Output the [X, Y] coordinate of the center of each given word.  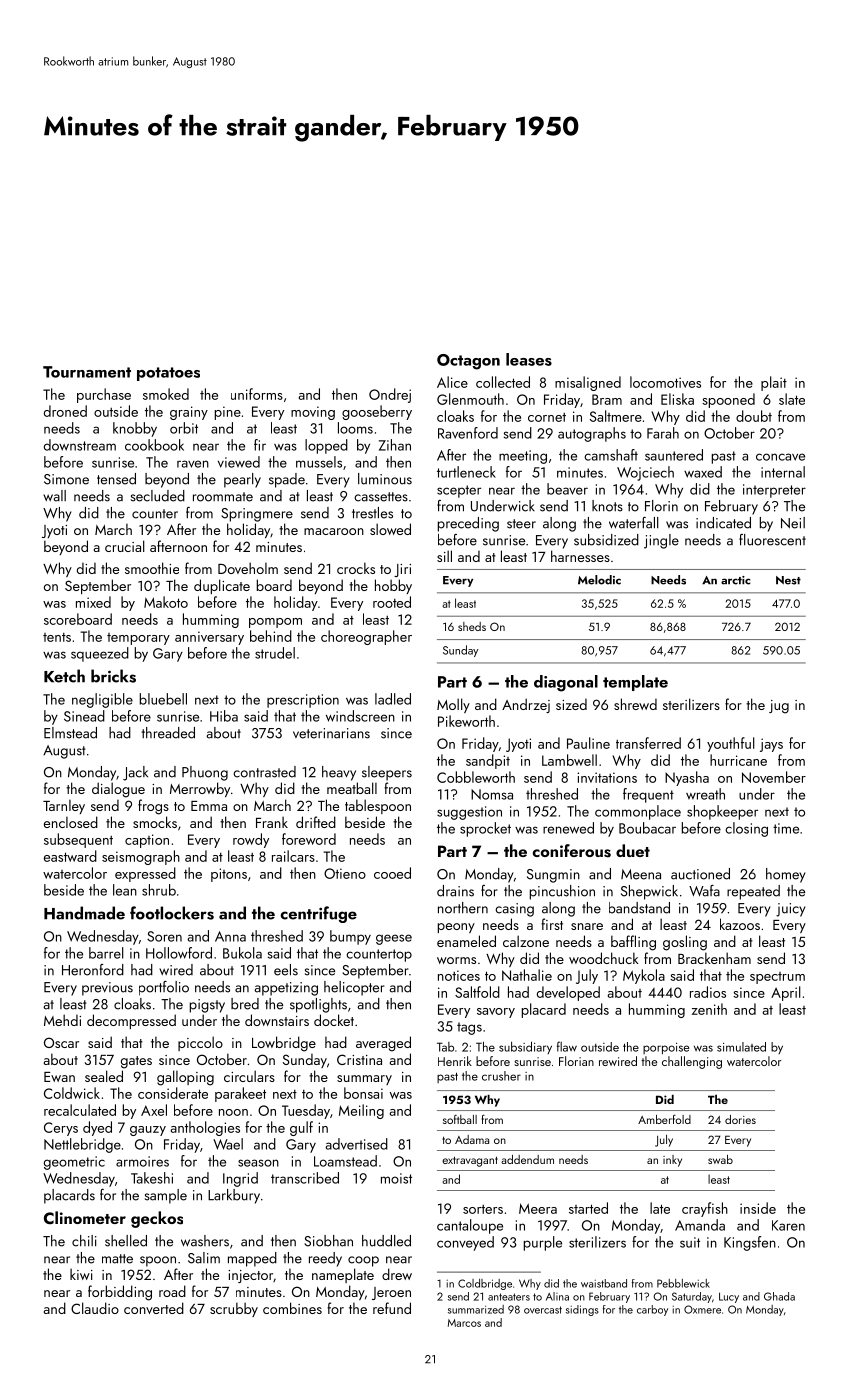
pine [228, 413]
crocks [356, 568]
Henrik [455, 1061]
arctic [735, 580]
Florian [576, 1061]
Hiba [224, 716]
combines [292, 1308]
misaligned [588, 383]
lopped [326, 446]
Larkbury [234, 1196]
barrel [106, 953]
